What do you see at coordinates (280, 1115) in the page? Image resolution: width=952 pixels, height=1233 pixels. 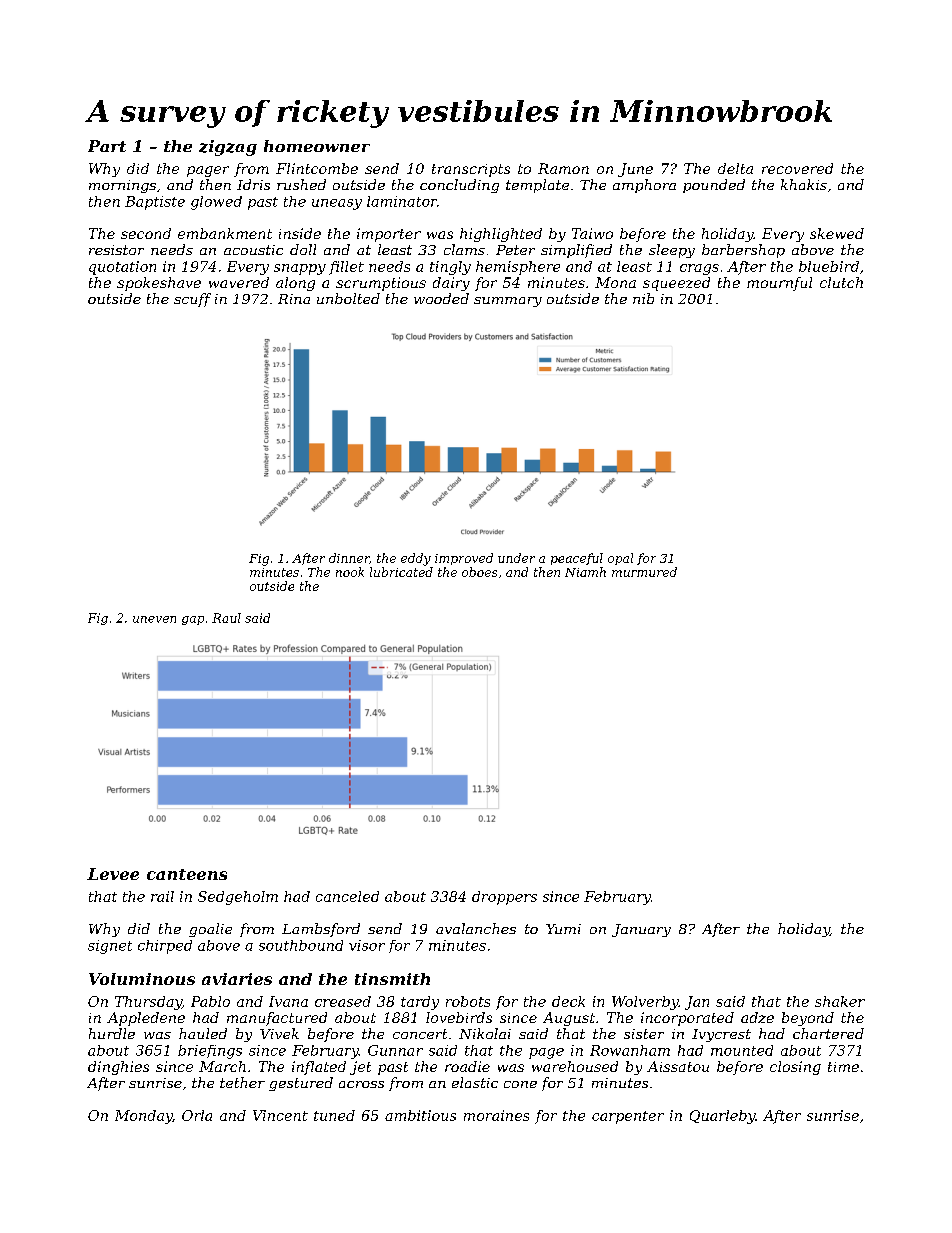 I see `Vincent` at bounding box center [280, 1115].
